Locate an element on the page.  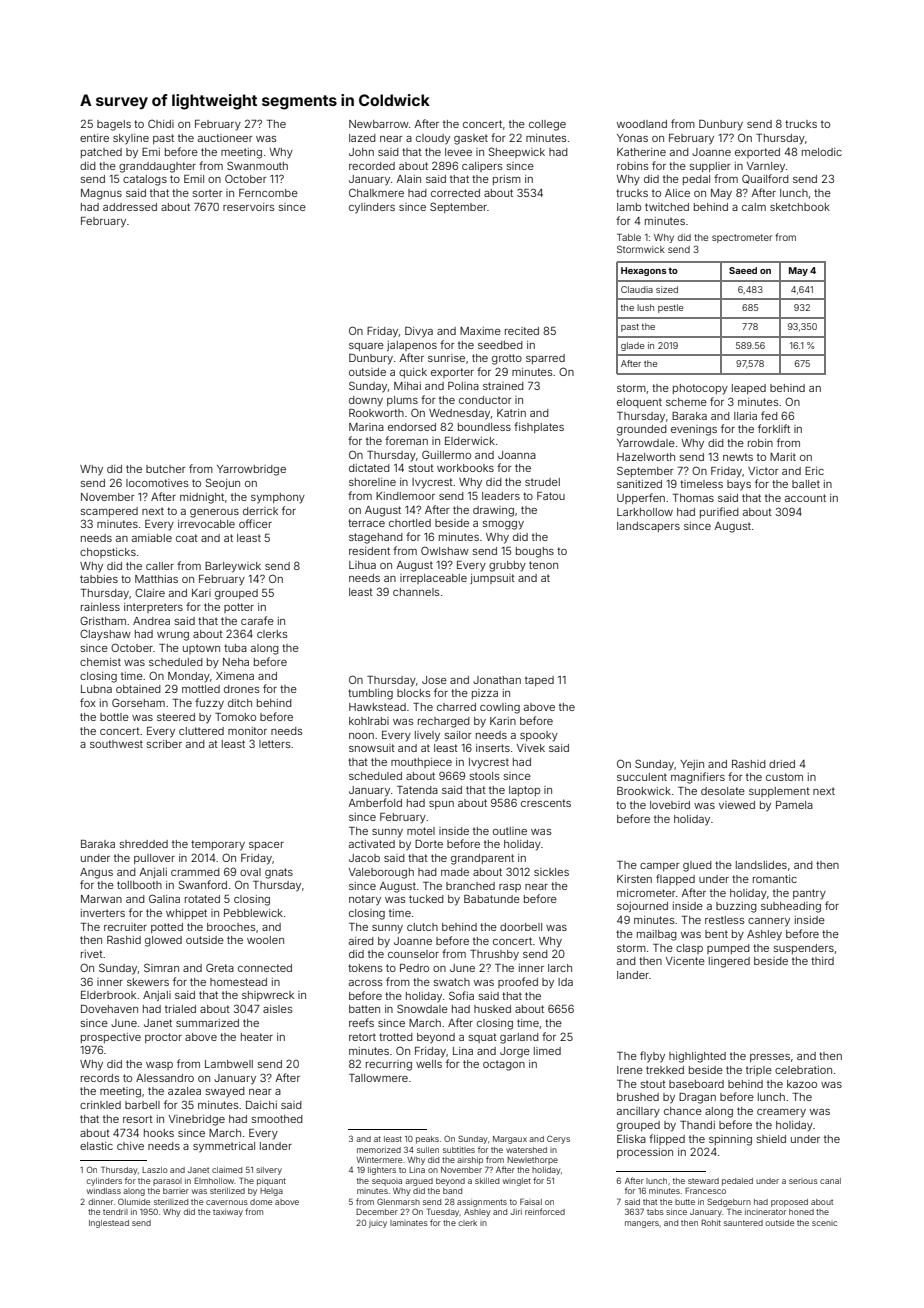
sauntered is located at coordinates (743, 1223).
